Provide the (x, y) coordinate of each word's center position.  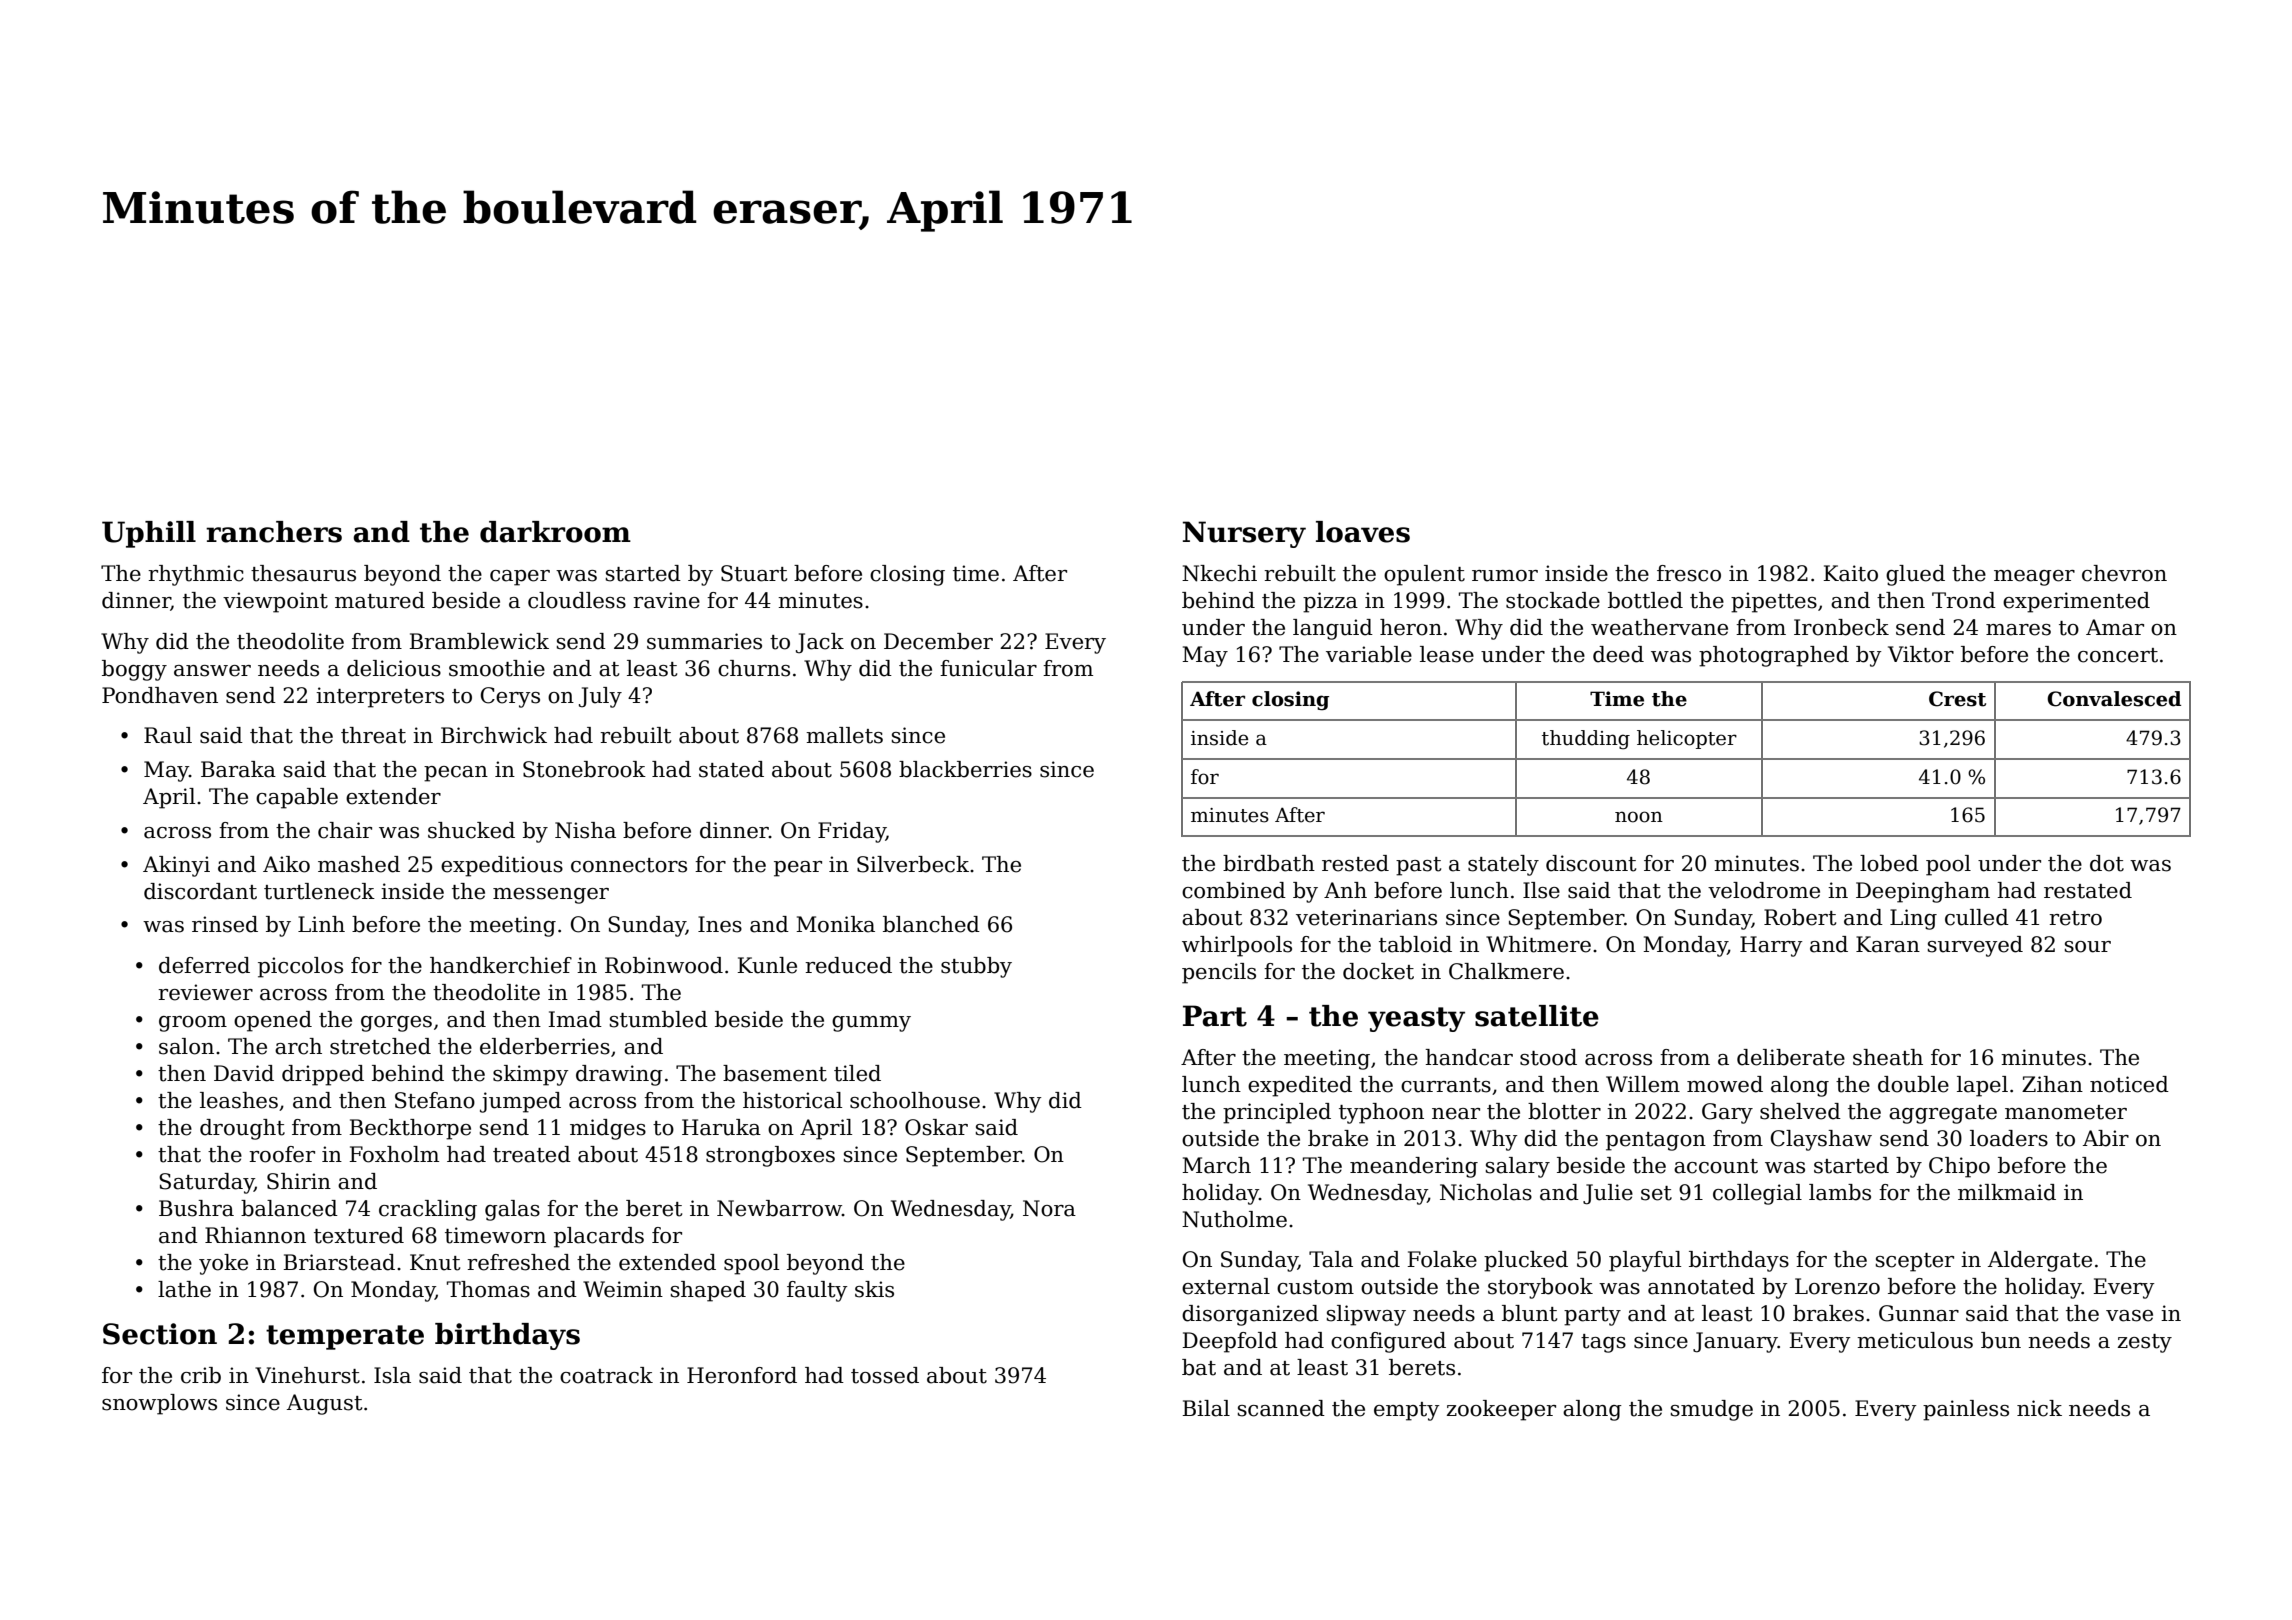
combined (1234, 890)
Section (160, 1334)
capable (297, 798)
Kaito (1850, 573)
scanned (1281, 1408)
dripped (323, 1075)
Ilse (1541, 890)
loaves (1363, 532)
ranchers (274, 532)
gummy (871, 1024)
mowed (1725, 1084)
